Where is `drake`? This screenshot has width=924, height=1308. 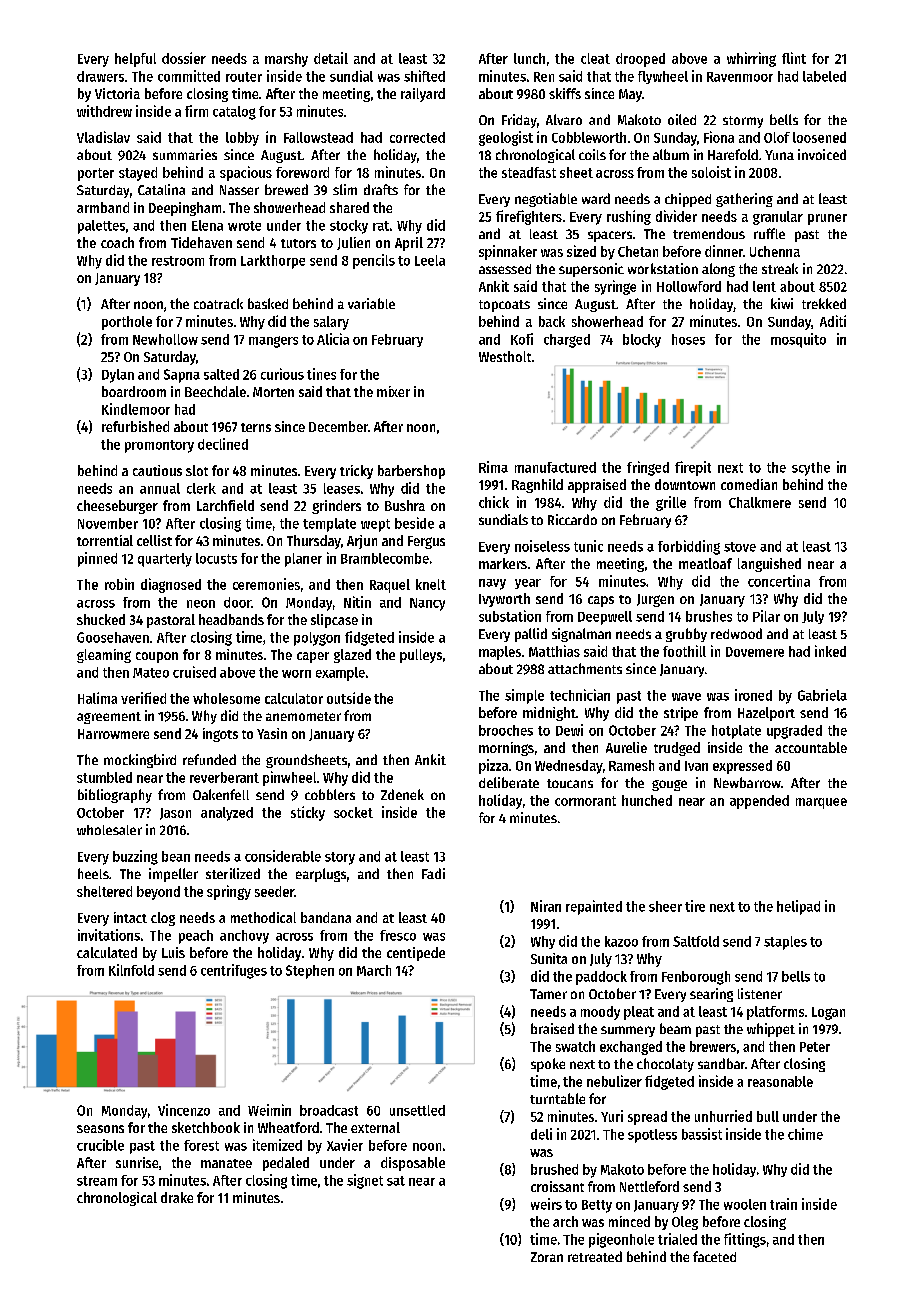 drake is located at coordinates (177, 1197).
